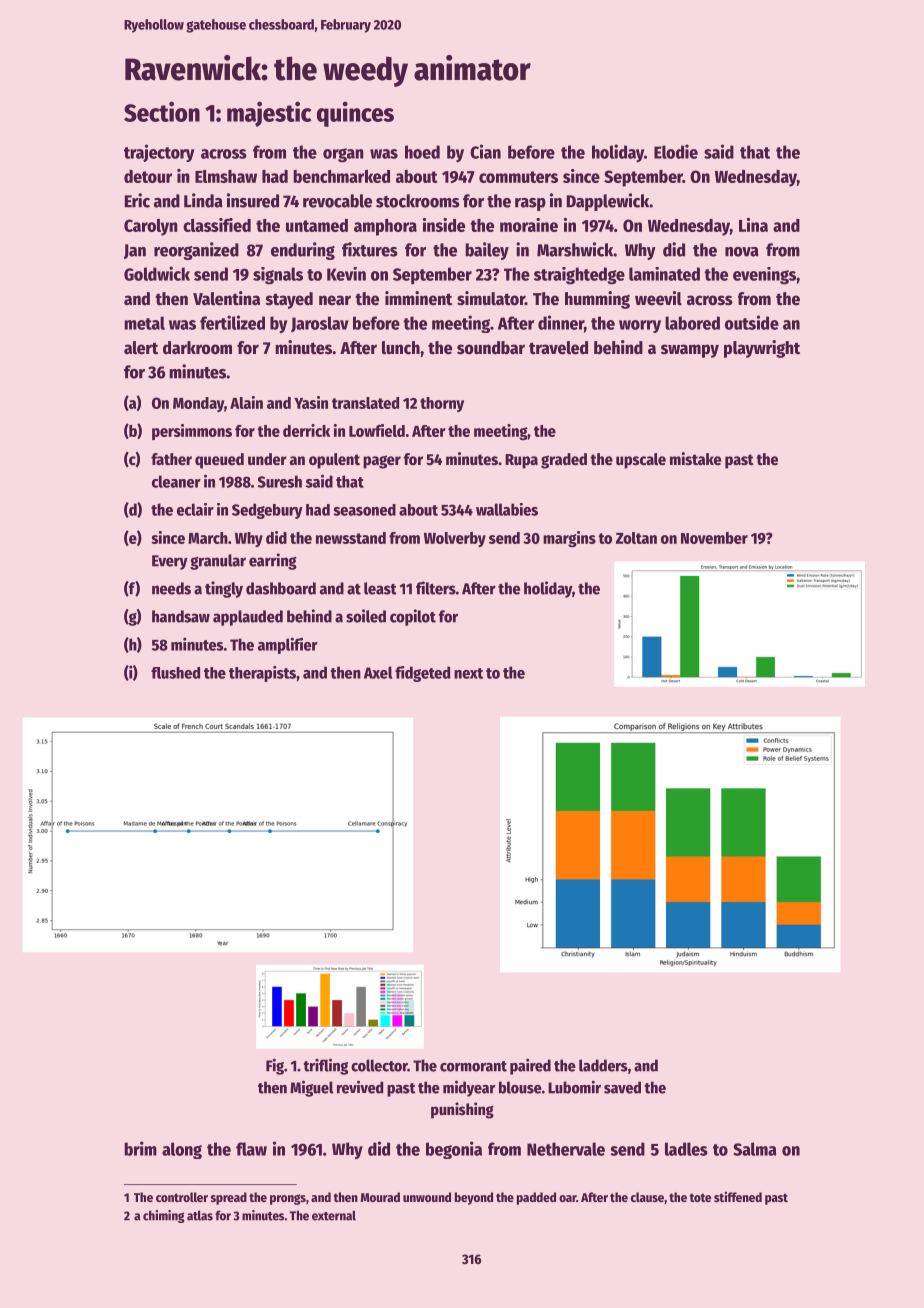 This image has width=924, height=1308. Describe the element at coordinates (192, 432) in the image. I see `persimmons` at that location.
